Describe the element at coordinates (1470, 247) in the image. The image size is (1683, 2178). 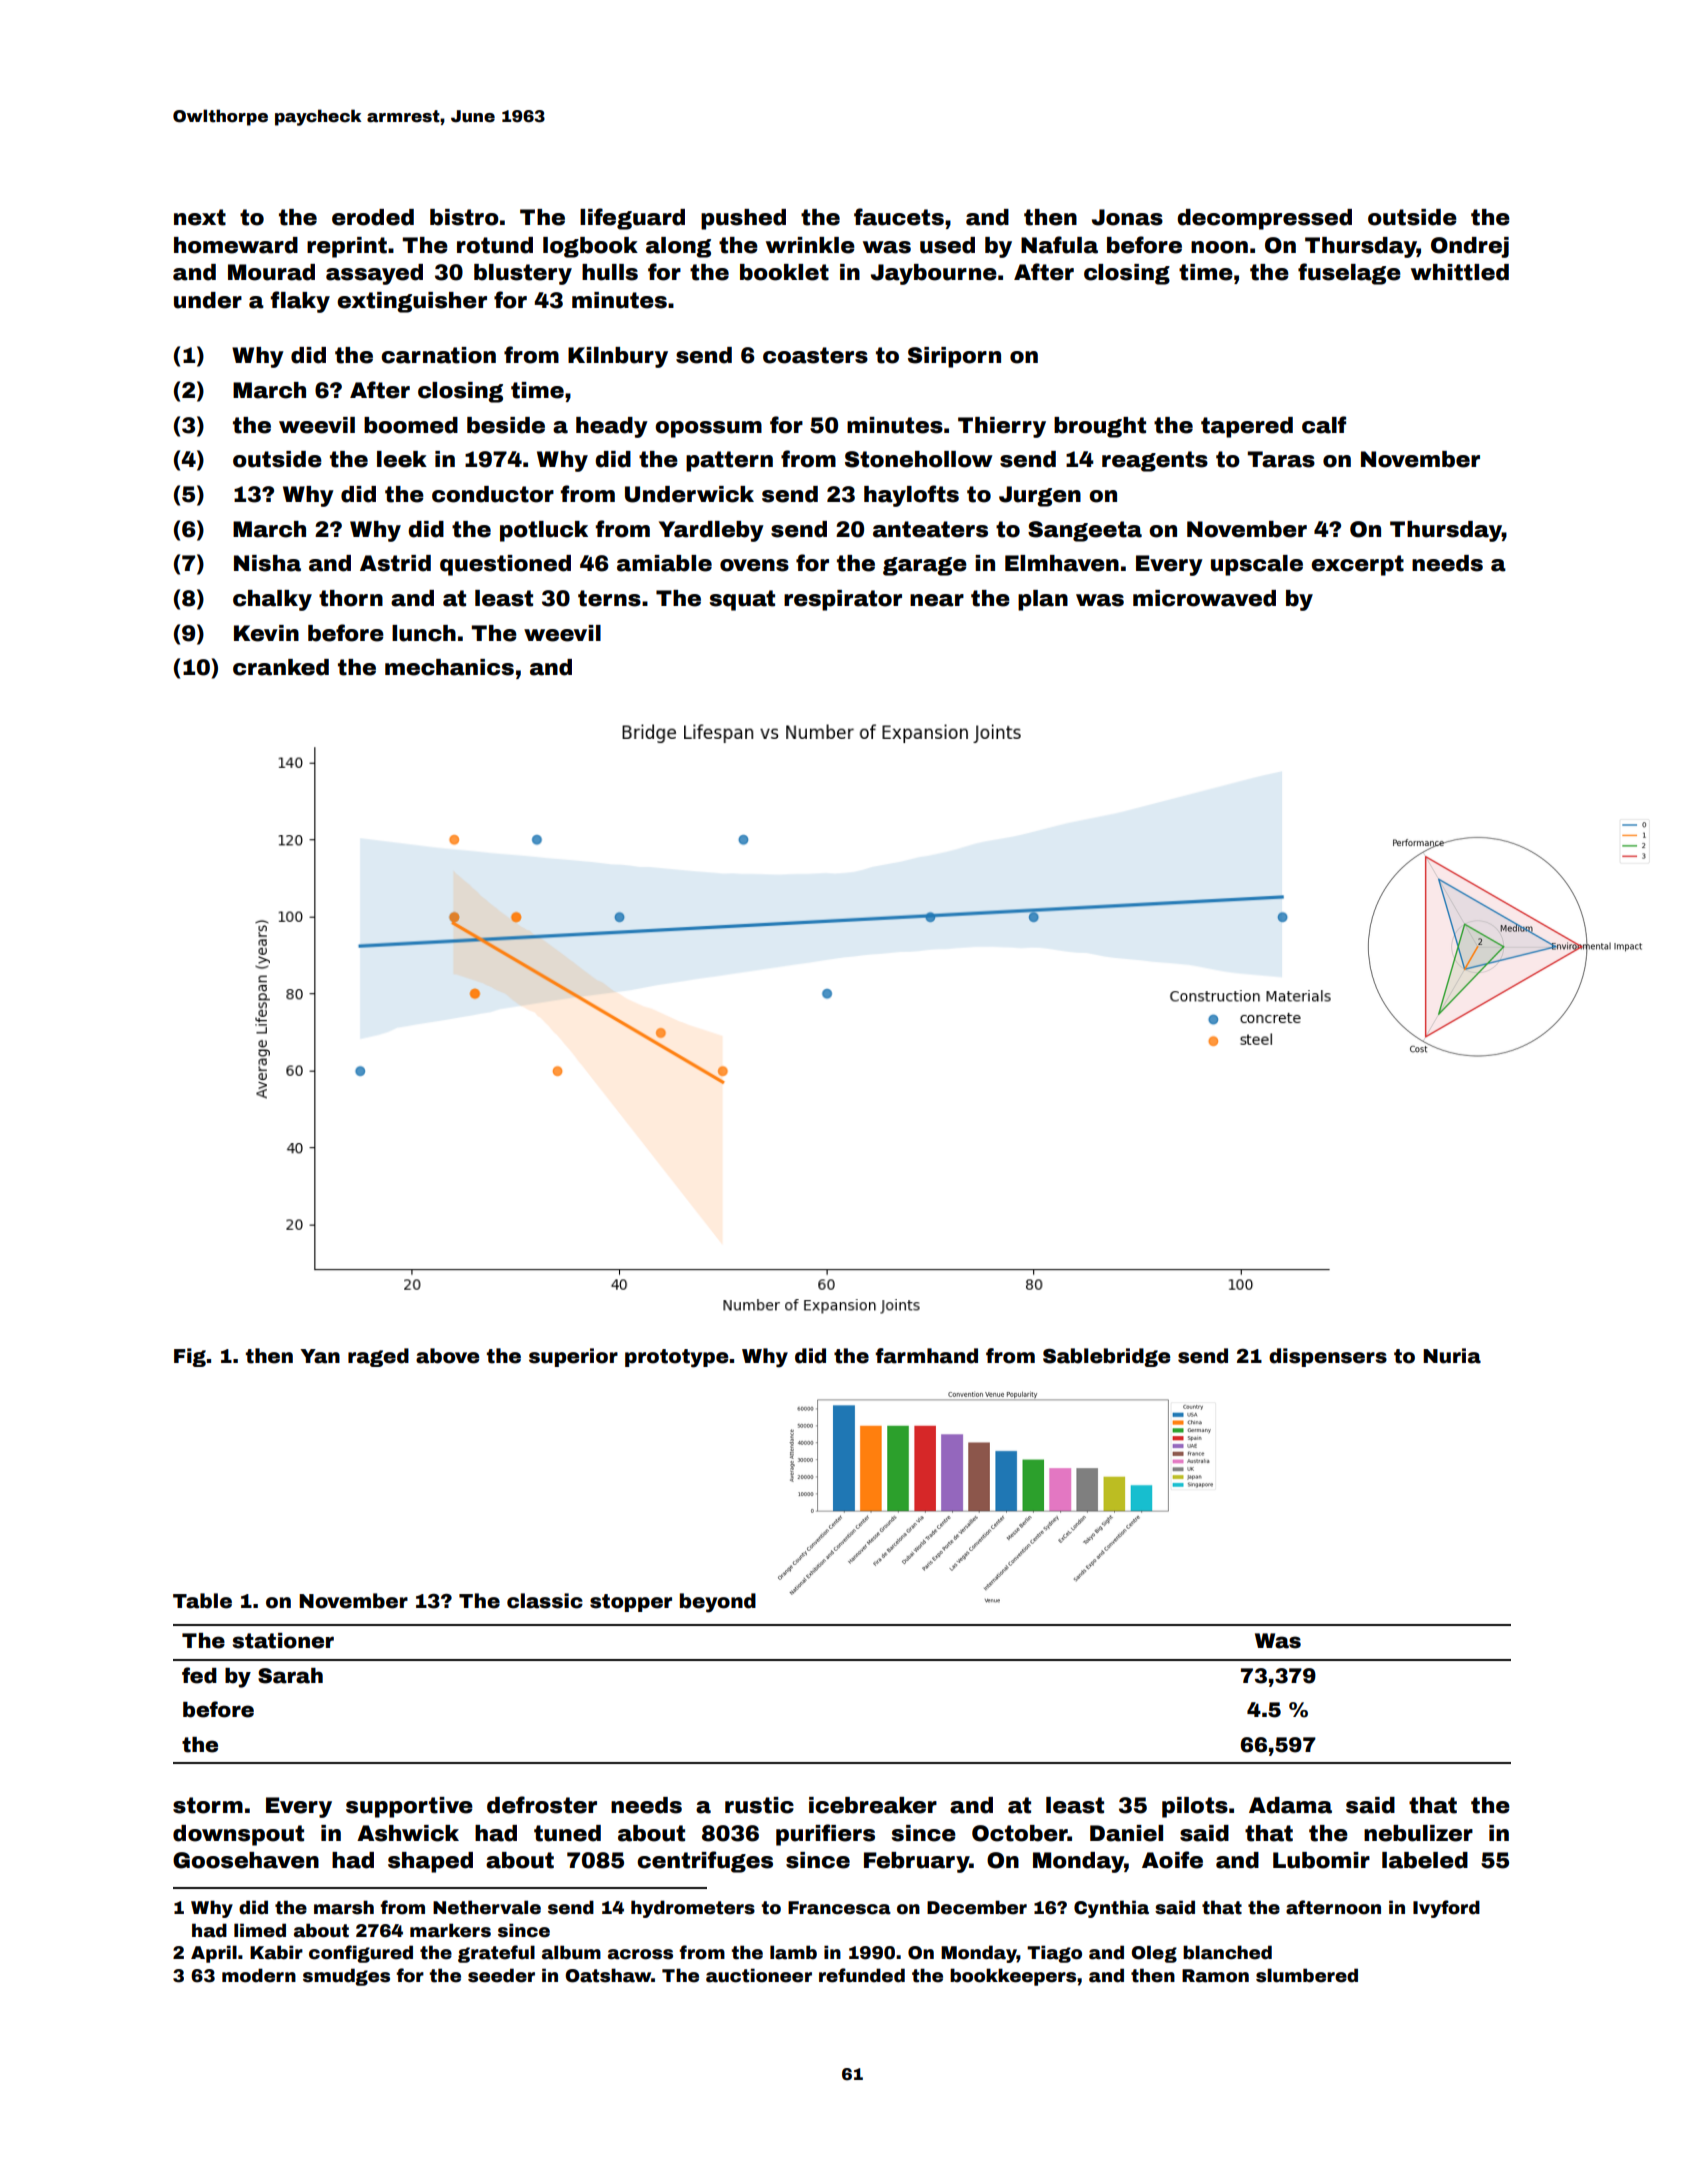
I see `Ondrej` at that location.
